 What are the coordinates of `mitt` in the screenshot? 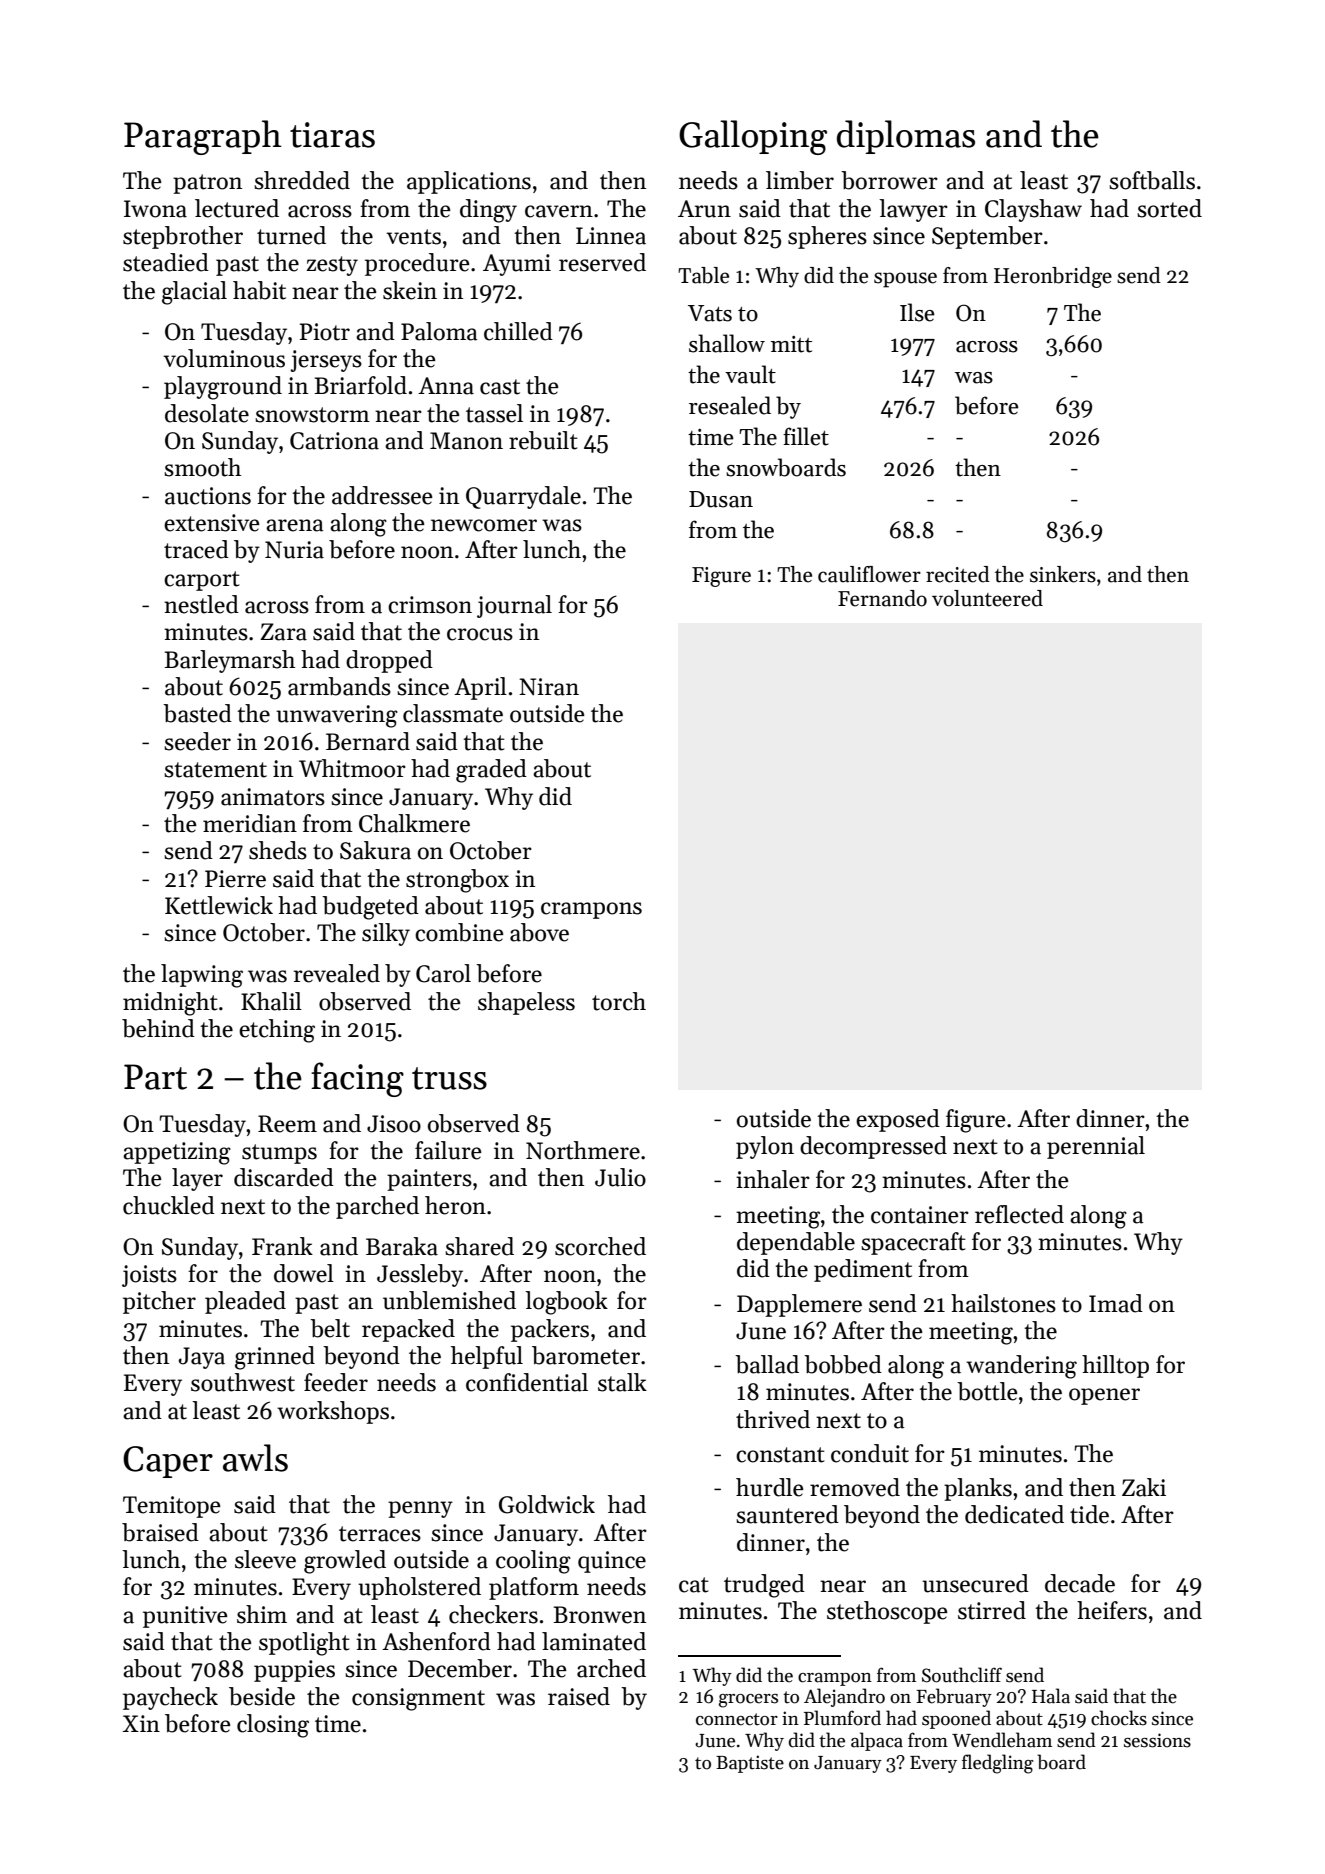 It's located at (791, 344).
